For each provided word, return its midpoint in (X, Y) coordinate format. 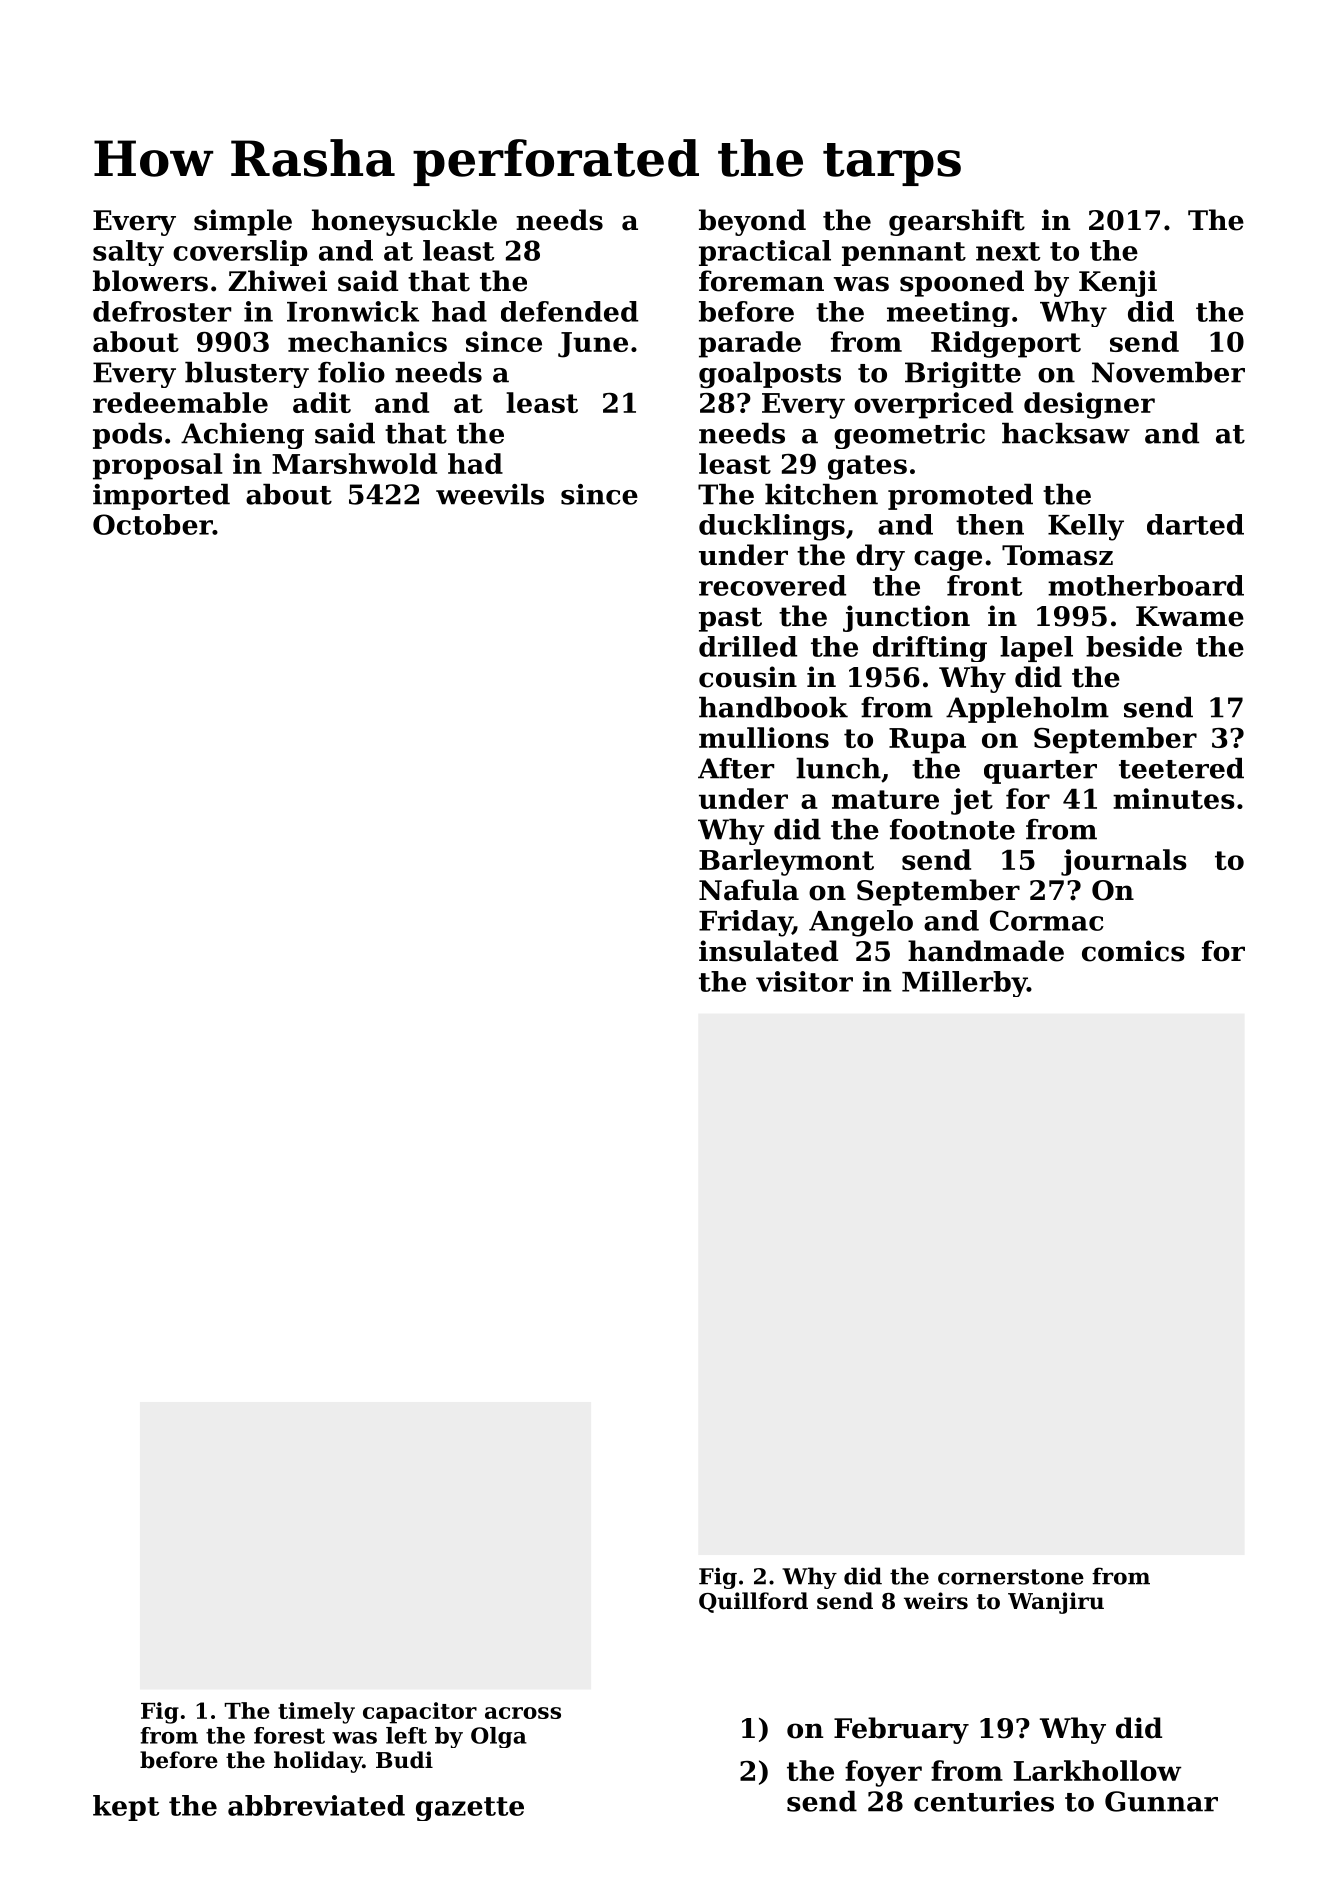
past (730, 619)
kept (126, 1808)
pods (127, 436)
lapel (1036, 649)
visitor (804, 981)
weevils (490, 494)
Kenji (1118, 283)
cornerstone (1011, 1577)
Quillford (753, 1602)
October (153, 524)
